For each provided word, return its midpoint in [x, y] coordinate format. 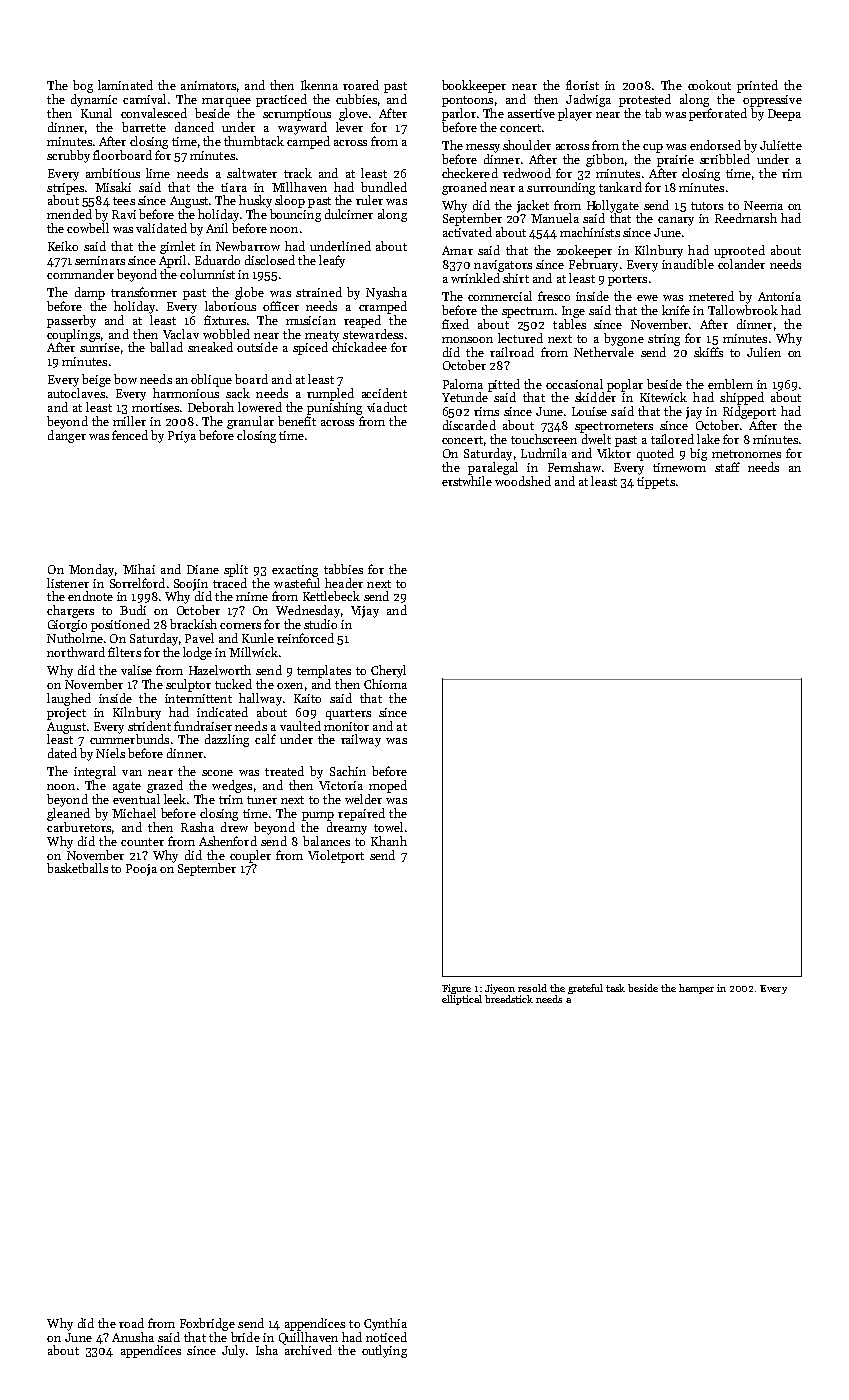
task [615, 988]
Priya [182, 437]
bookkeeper [474, 86]
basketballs [77, 868]
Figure [456, 989]
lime [158, 173]
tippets [656, 483]
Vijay [365, 612]
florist [582, 85]
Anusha [133, 1337]
